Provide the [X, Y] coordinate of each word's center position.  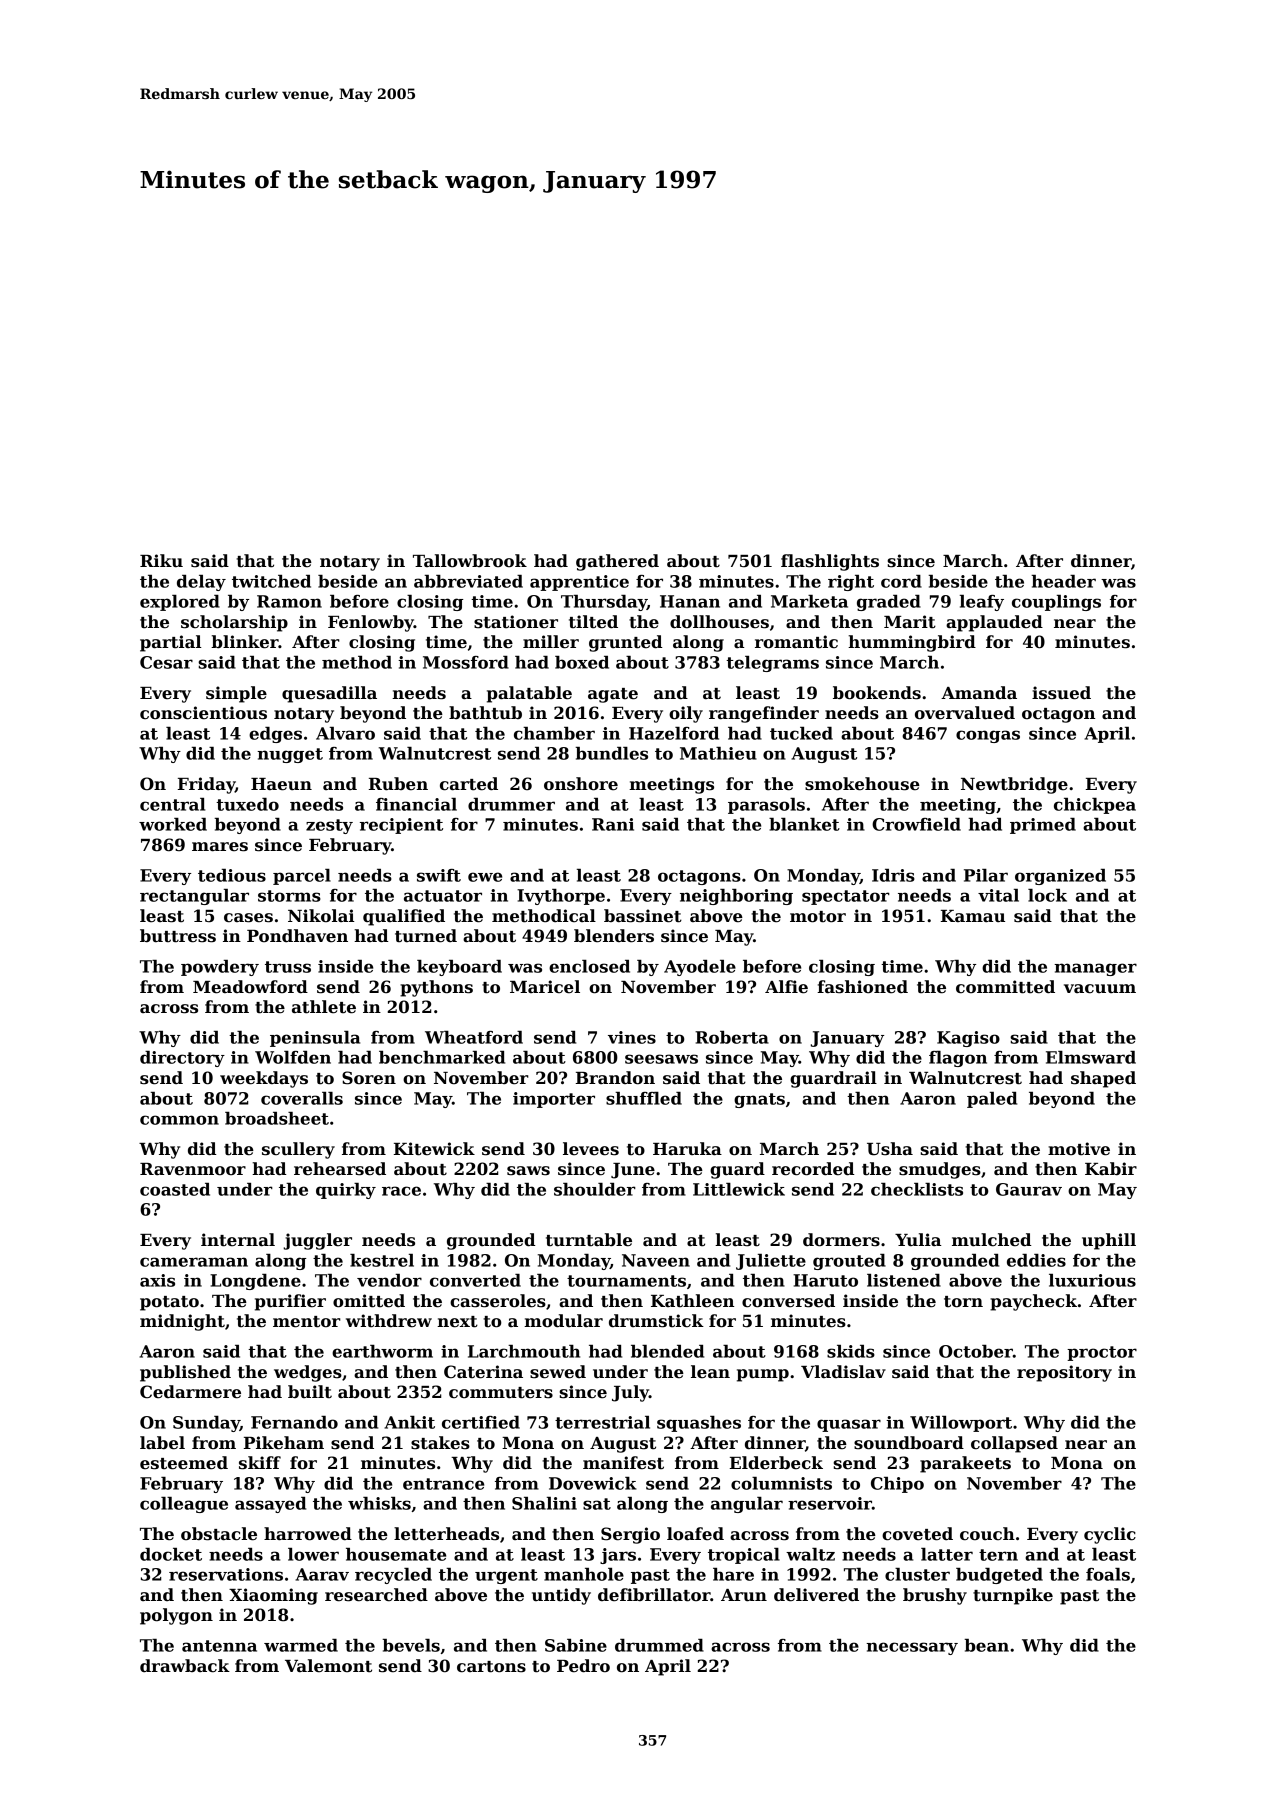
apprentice [579, 583]
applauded [994, 623]
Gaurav [1029, 1189]
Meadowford [250, 987]
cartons [491, 1667]
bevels [411, 1645]
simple [236, 694]
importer [554, 1100]
